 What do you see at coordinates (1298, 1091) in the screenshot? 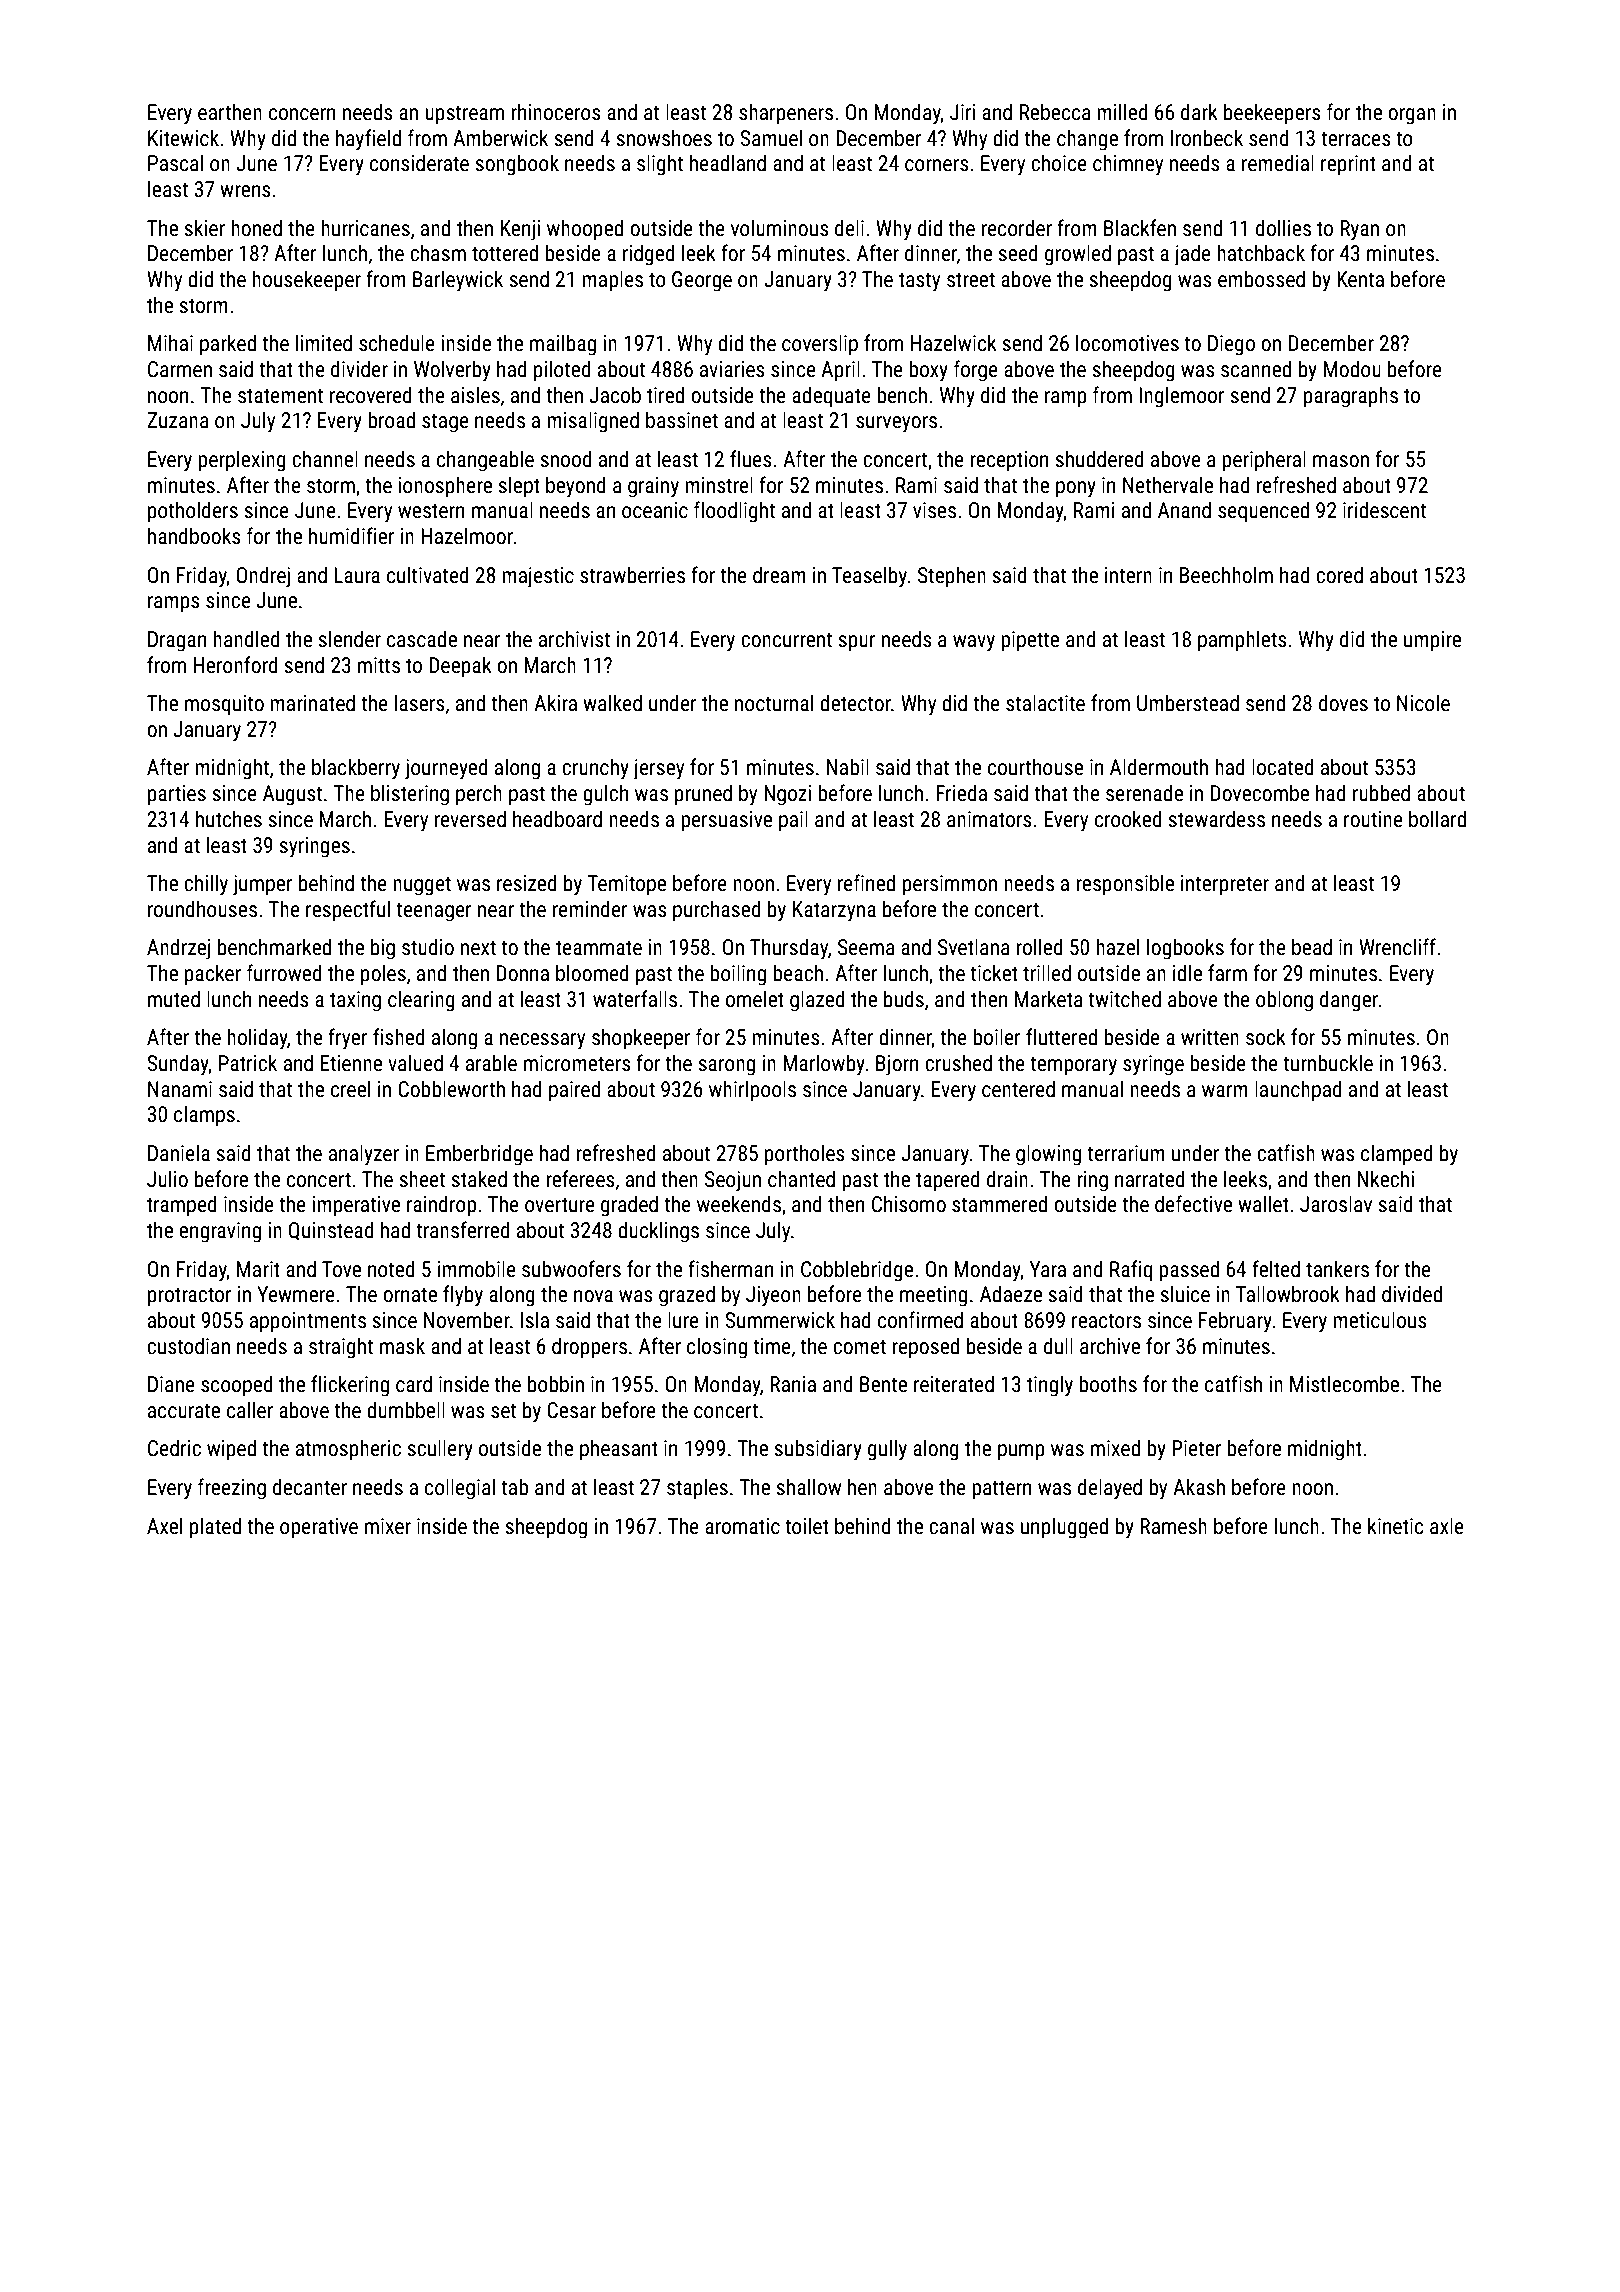
I see `launchpad` at bounding box center [1298, 1091].
